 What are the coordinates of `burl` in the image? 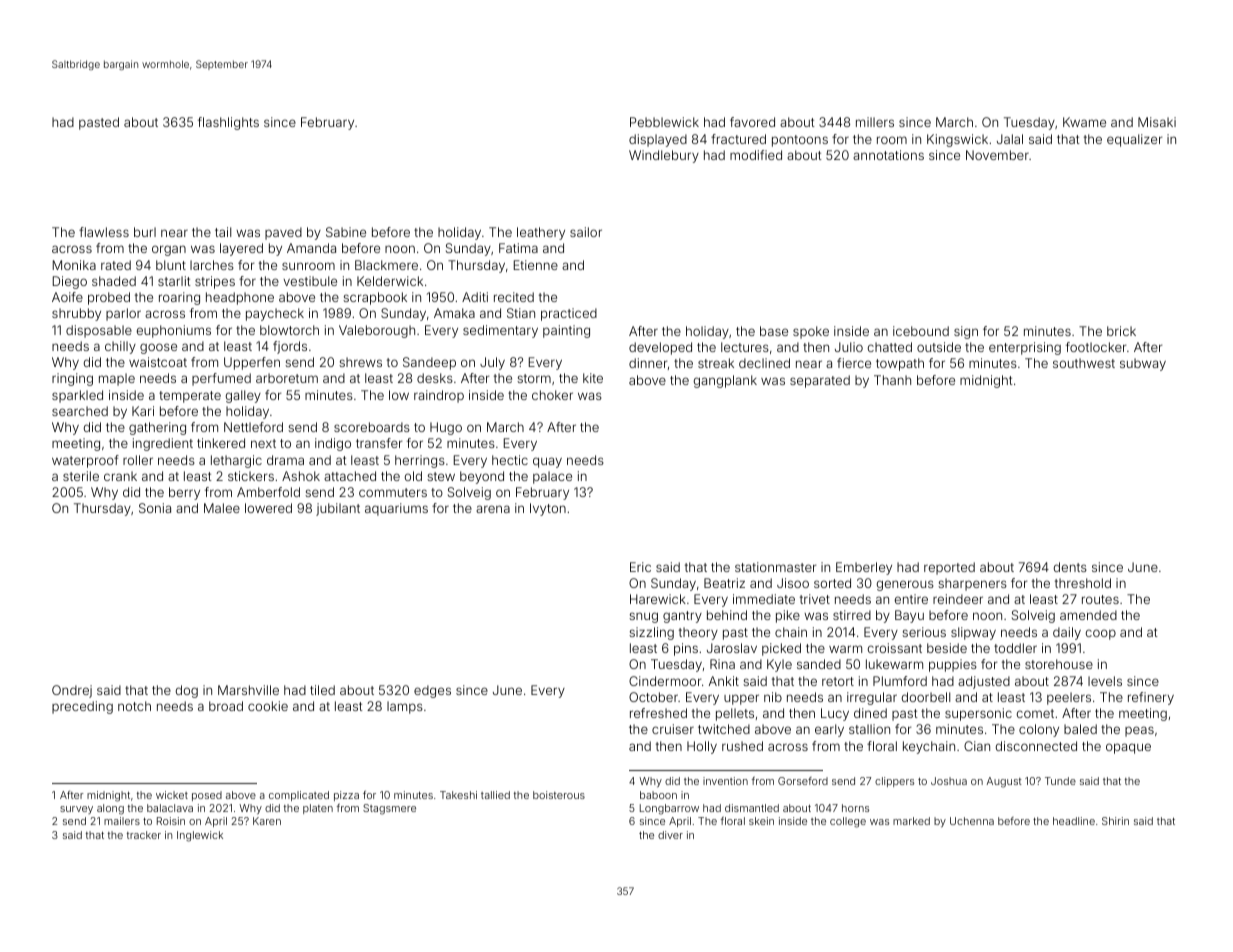 It's located at (145, 232).
